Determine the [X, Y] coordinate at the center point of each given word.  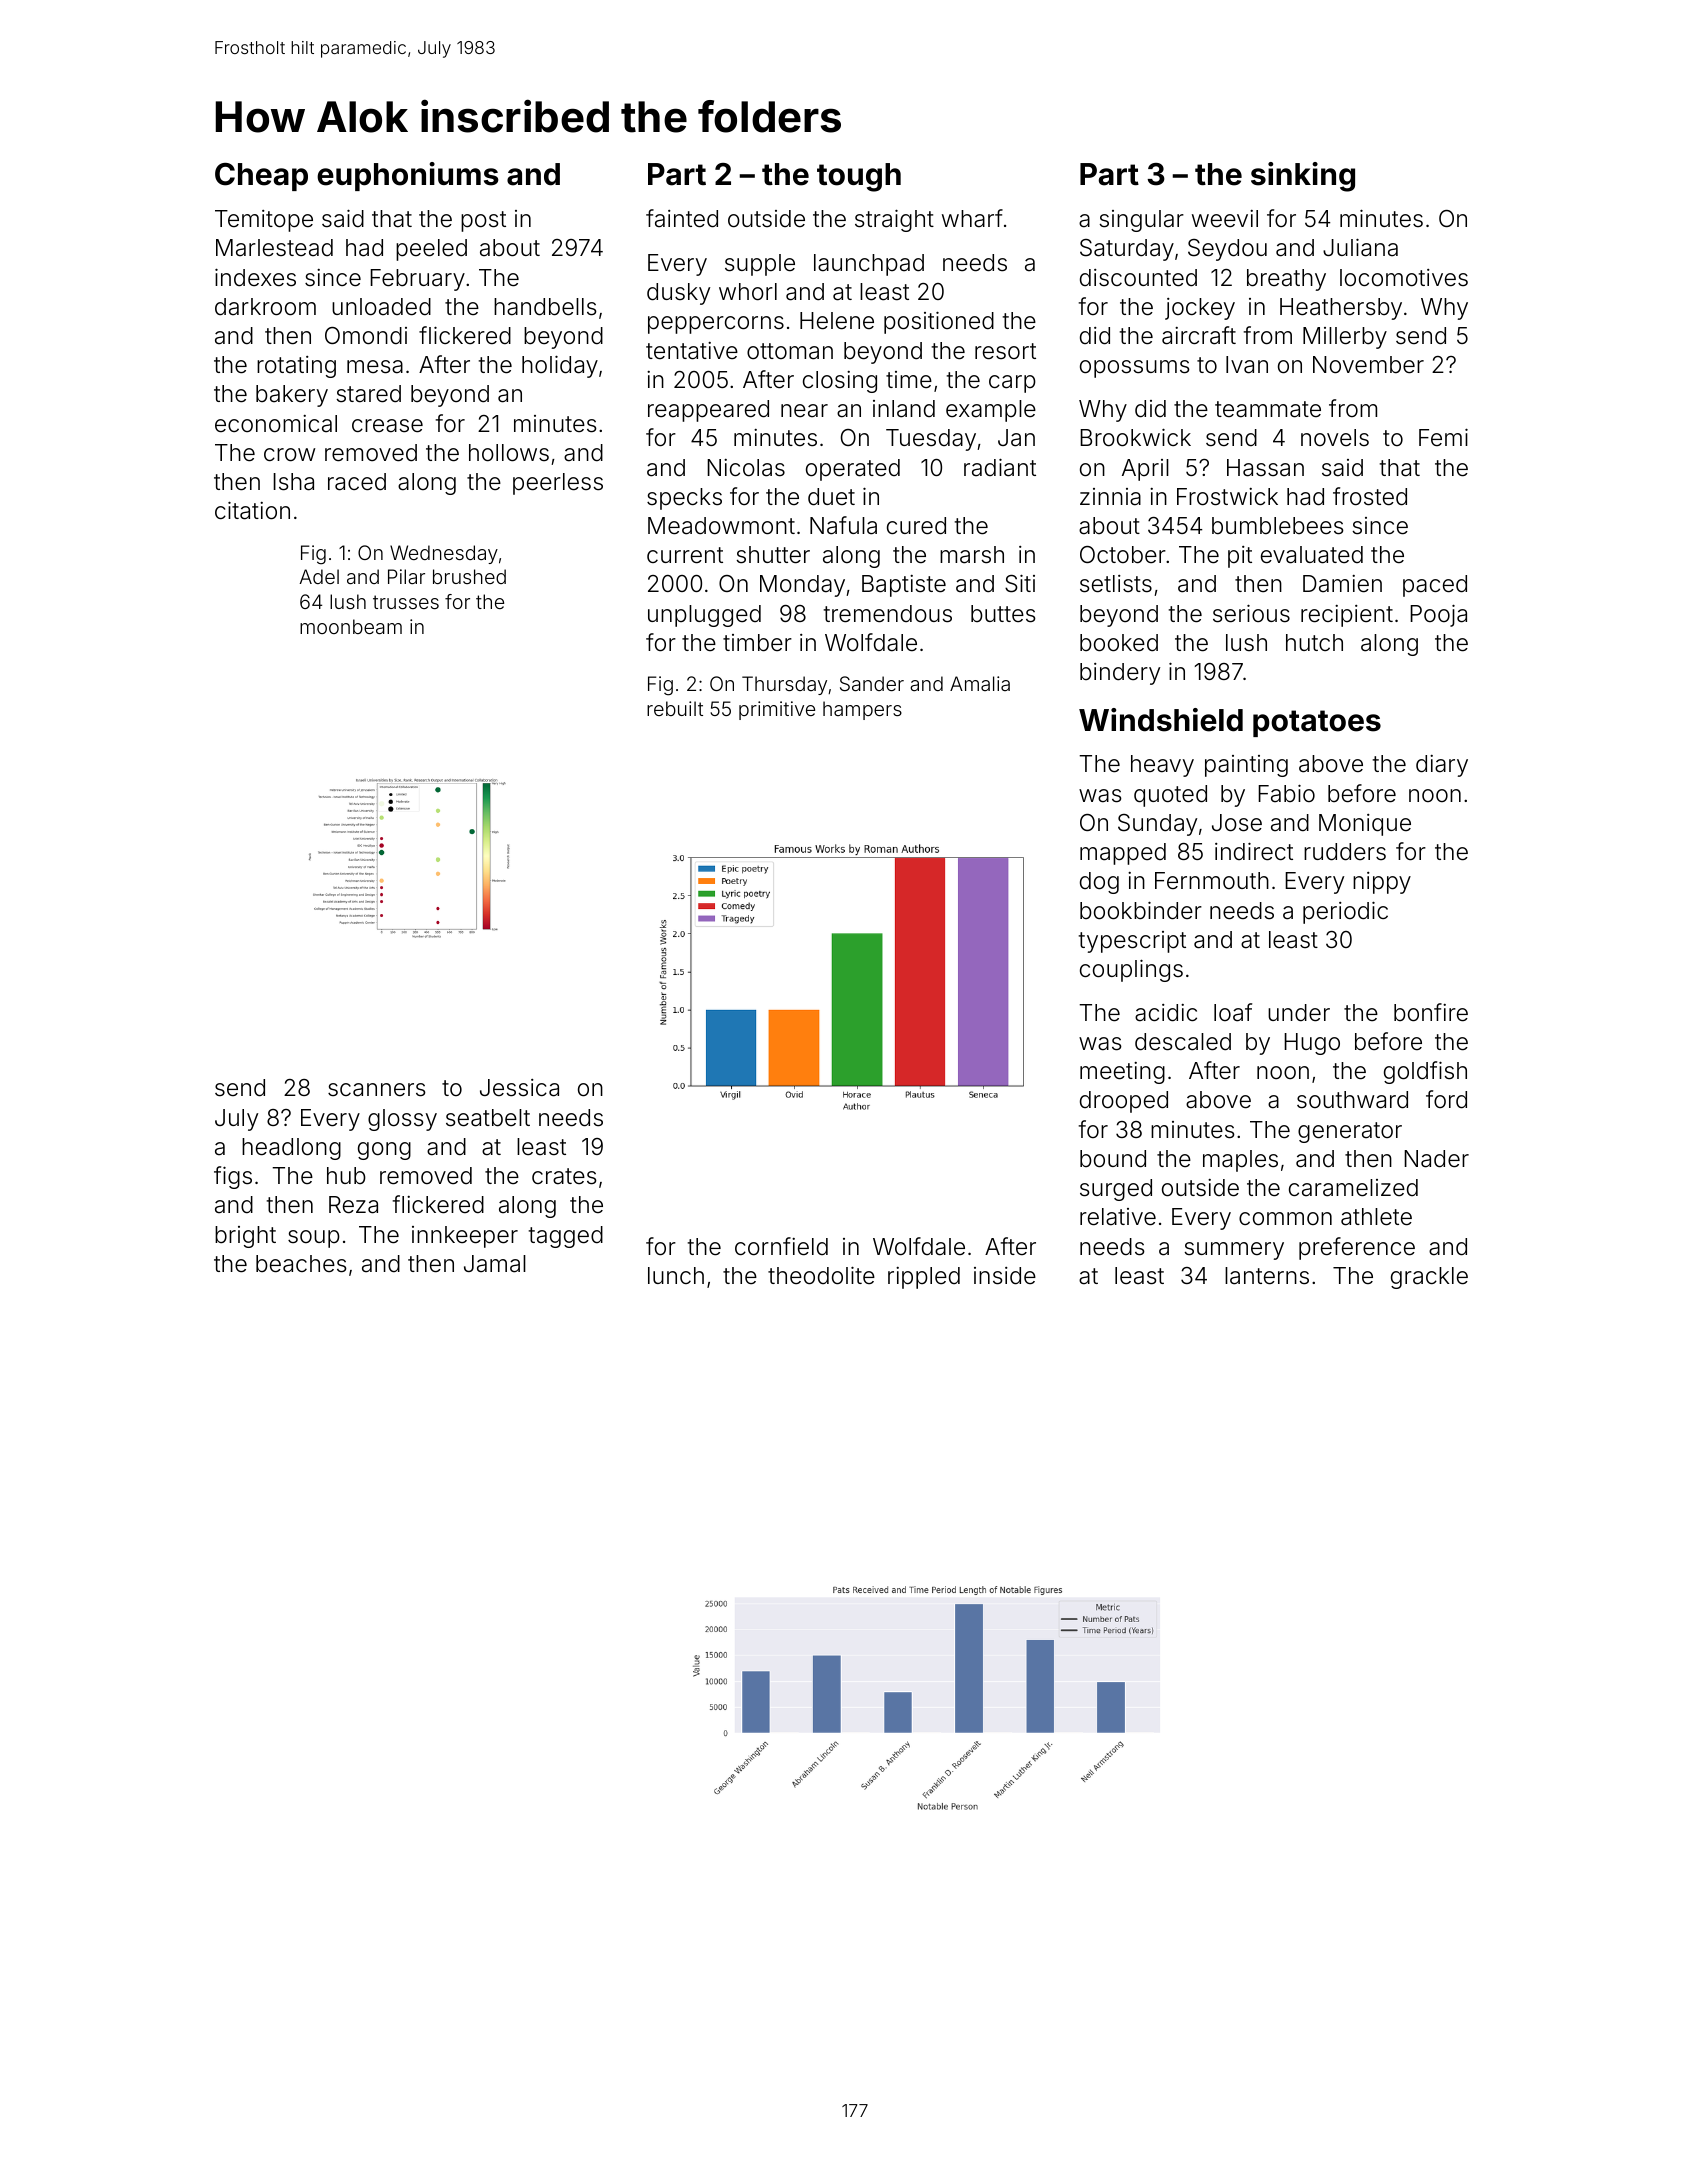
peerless [558, 484]
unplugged [704, 616]
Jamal [495, 1264]
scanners [377, 1090]
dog [1099, 883]
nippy [1382, 883]
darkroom [265, 307]
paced [1435, 586]
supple [760, 265]
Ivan [1247, 365]
